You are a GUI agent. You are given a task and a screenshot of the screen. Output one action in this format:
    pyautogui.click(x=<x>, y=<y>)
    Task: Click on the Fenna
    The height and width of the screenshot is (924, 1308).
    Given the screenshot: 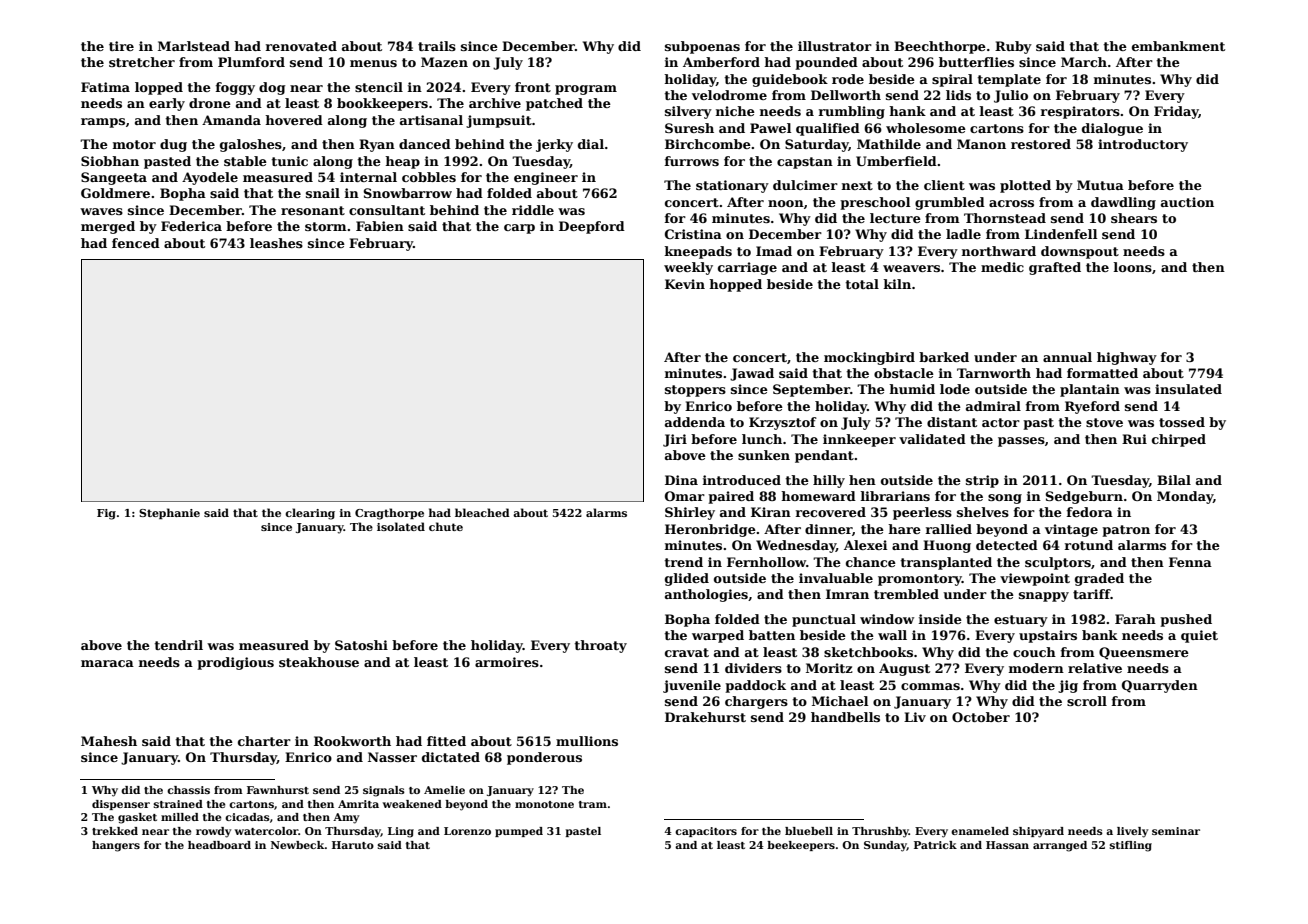 What is the action you would take?
    pyautogui.click(x=1190, y=562)
